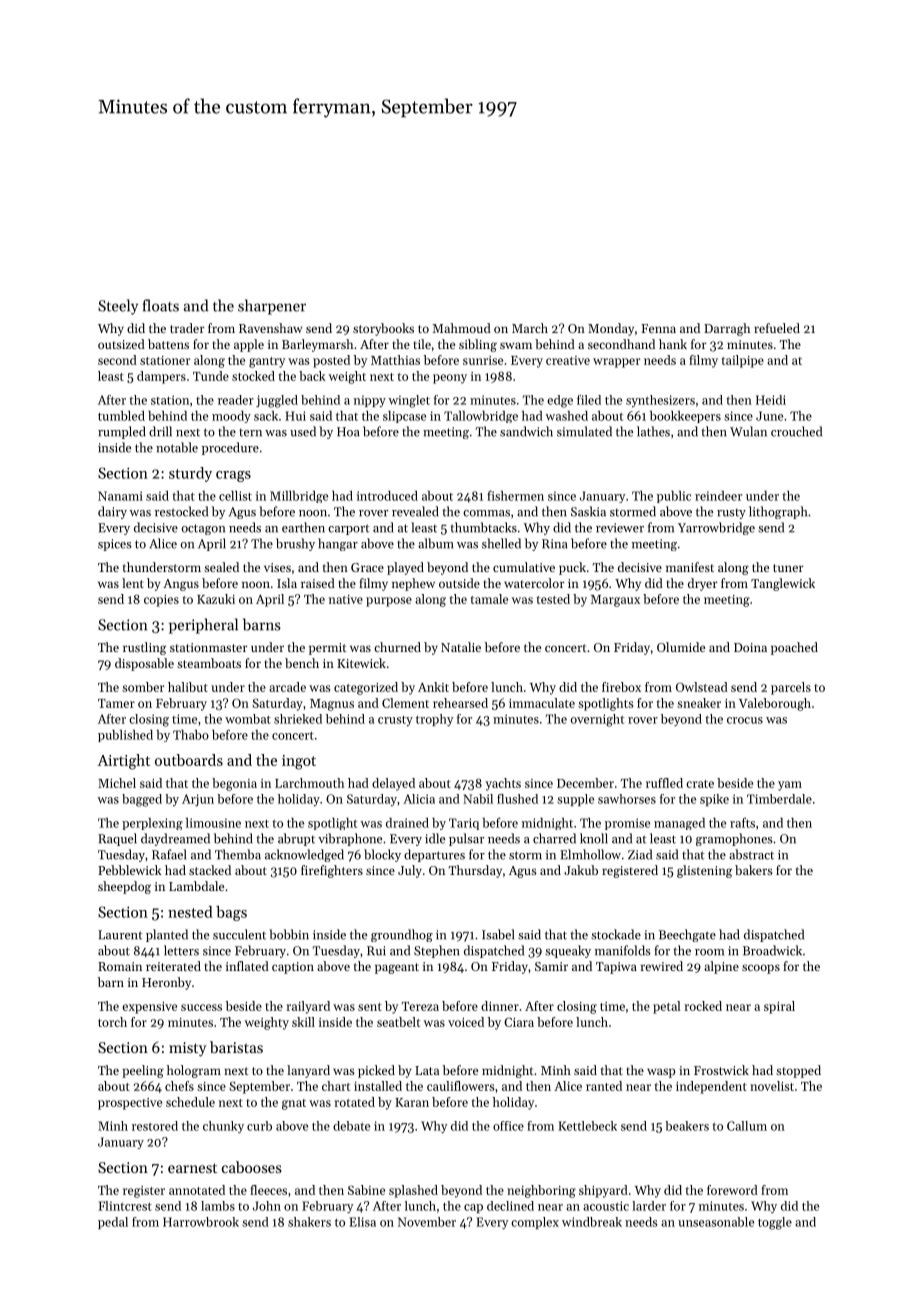  I want to click on Lambdale, so click(196, 886).
